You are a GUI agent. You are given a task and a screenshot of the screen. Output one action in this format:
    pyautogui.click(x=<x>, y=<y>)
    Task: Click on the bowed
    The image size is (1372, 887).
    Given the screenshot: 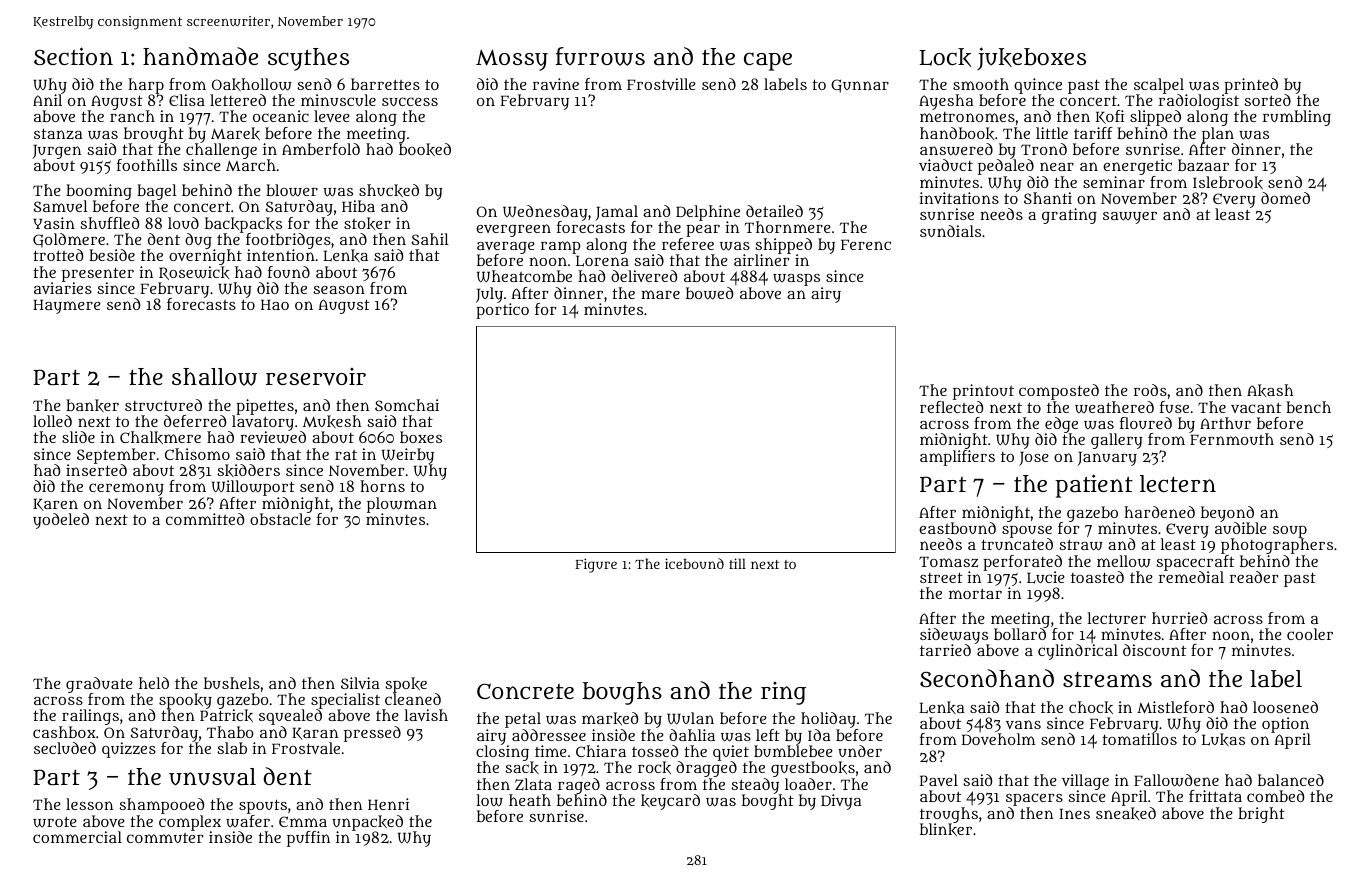 What is the action you would take?
    pyautogui.click(x=709, y=293)
